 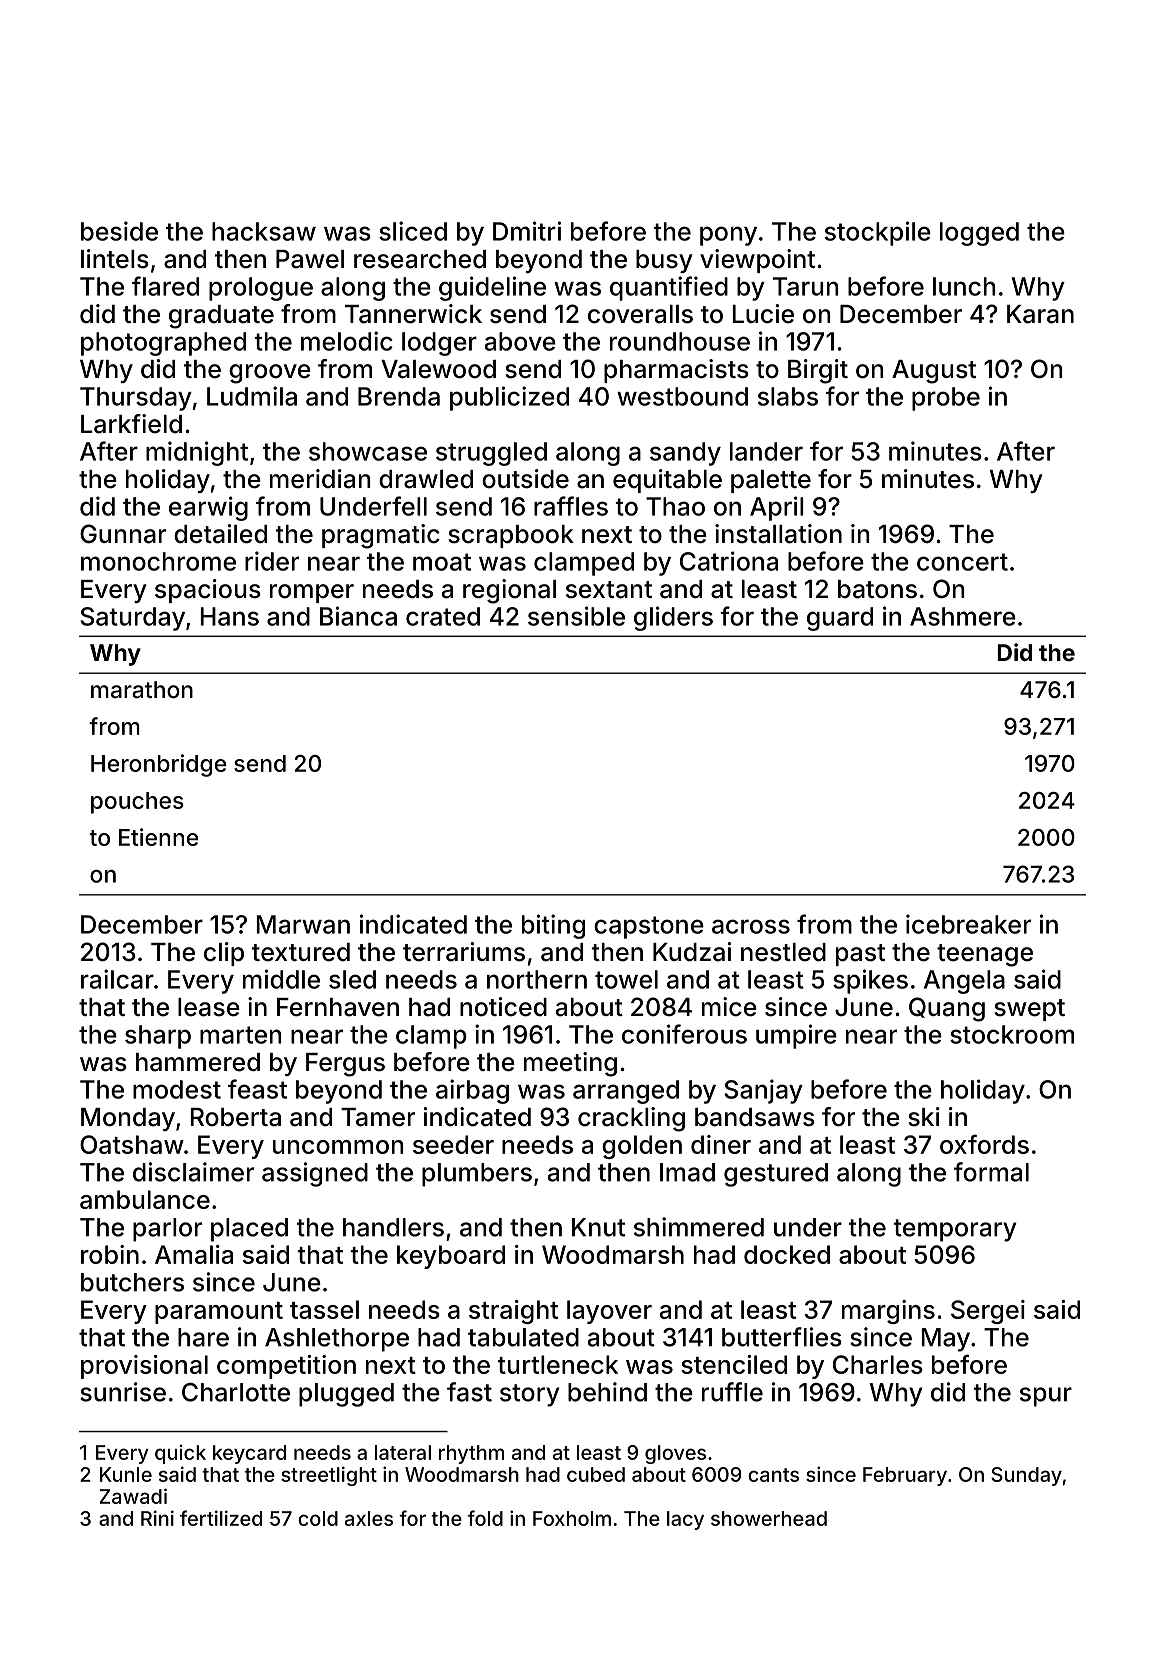 I want to click on logged, so click(x=979, y=234).
